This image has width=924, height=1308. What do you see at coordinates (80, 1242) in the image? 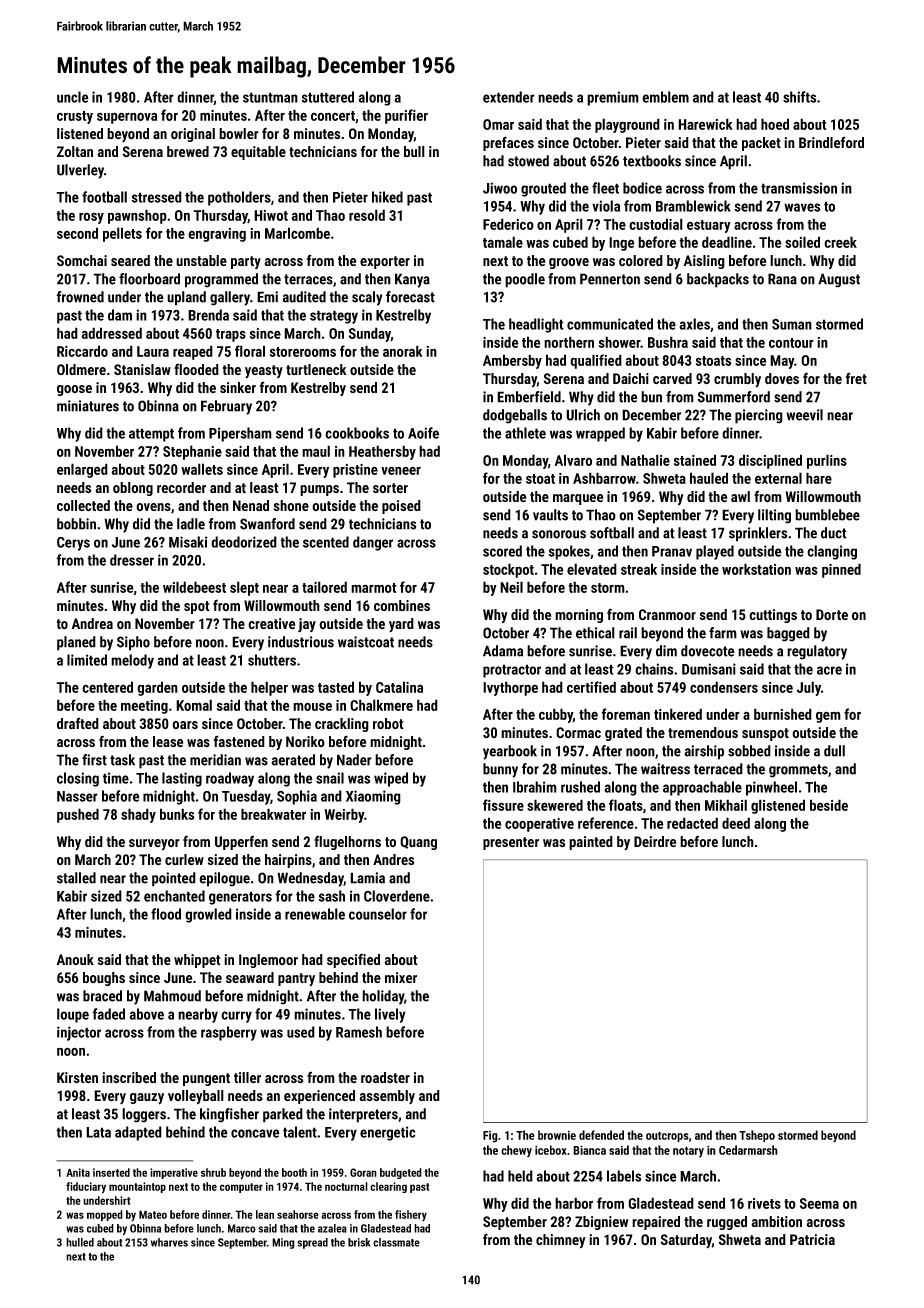
I see `hulled` at bounding box center [80, 1242].
